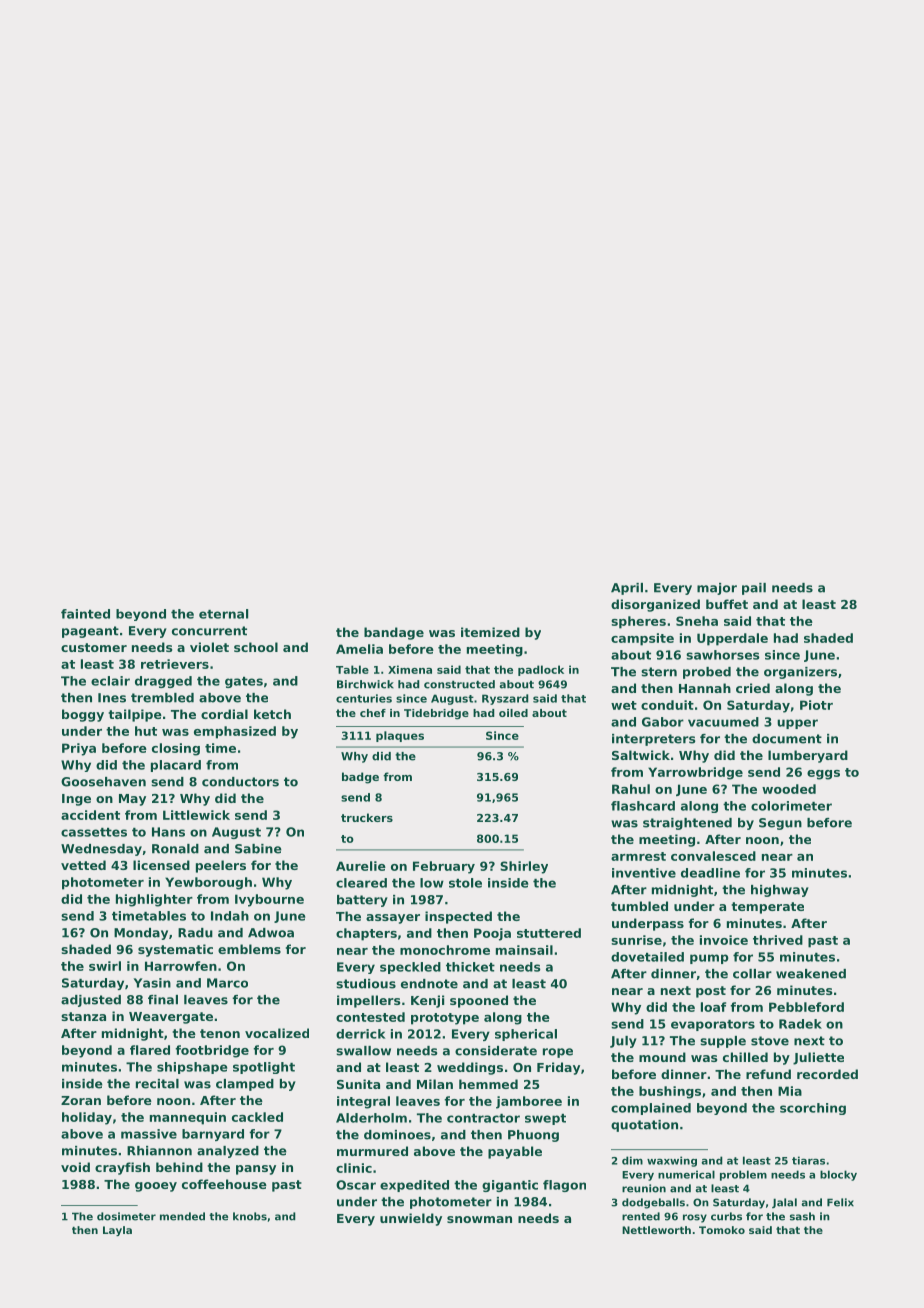 Image resolution: width=924 pixels, height=1308 pixels. What do you see at coordinates (667, 705) in the document?
I see `conduit` at bounding box center [667, 705].
